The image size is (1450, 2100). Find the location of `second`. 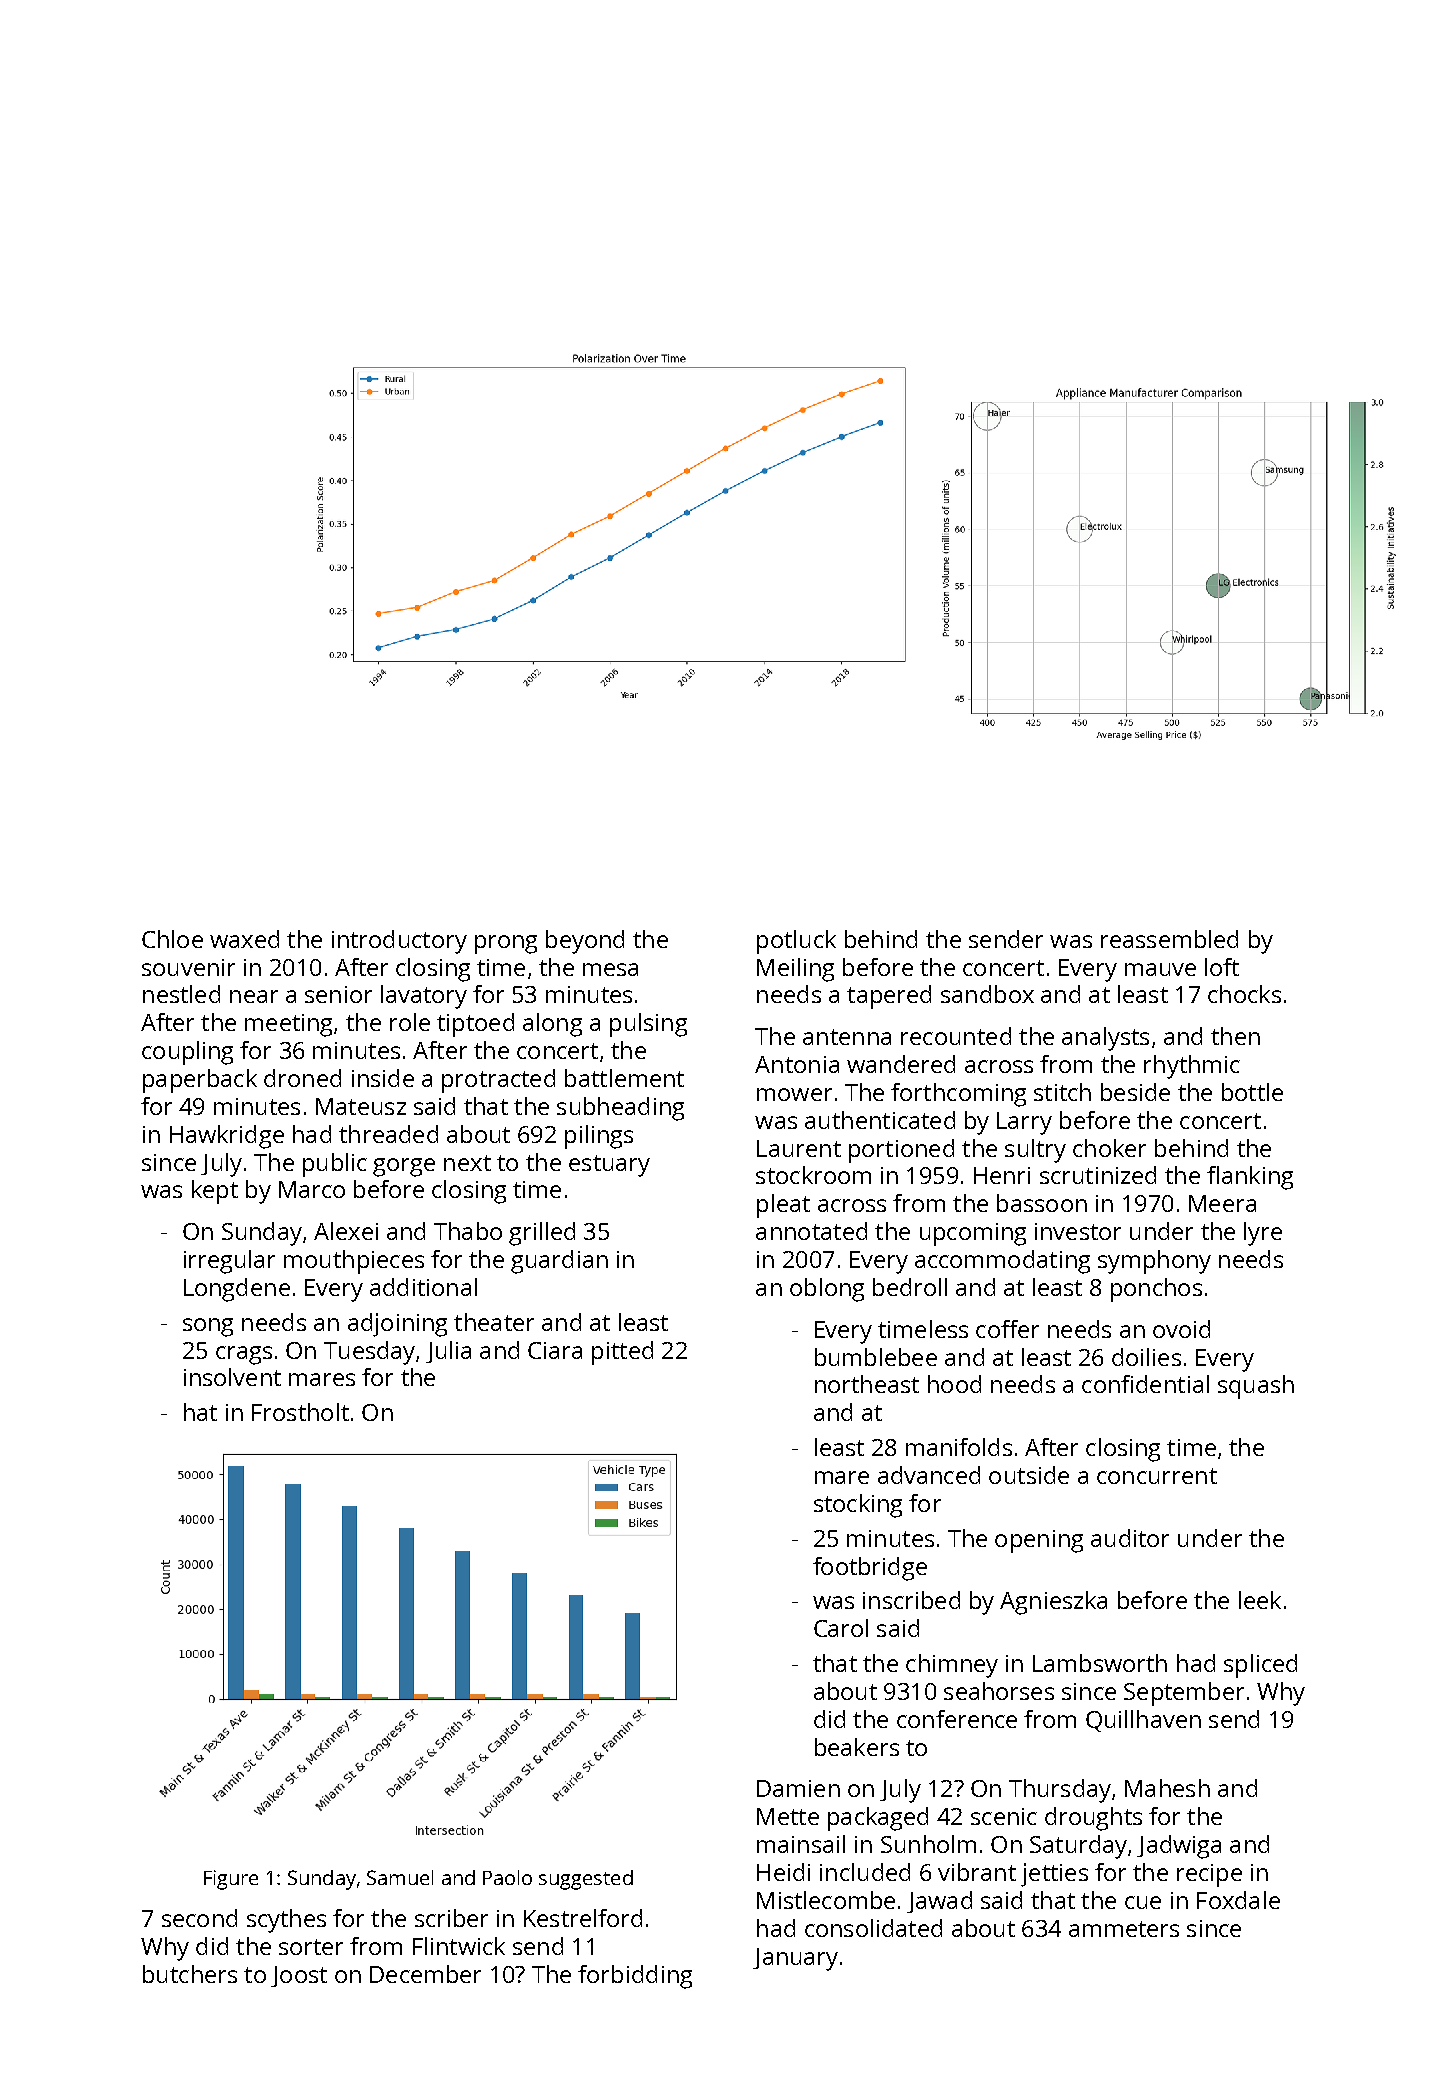

second is located at coordinates (199, 1918).
